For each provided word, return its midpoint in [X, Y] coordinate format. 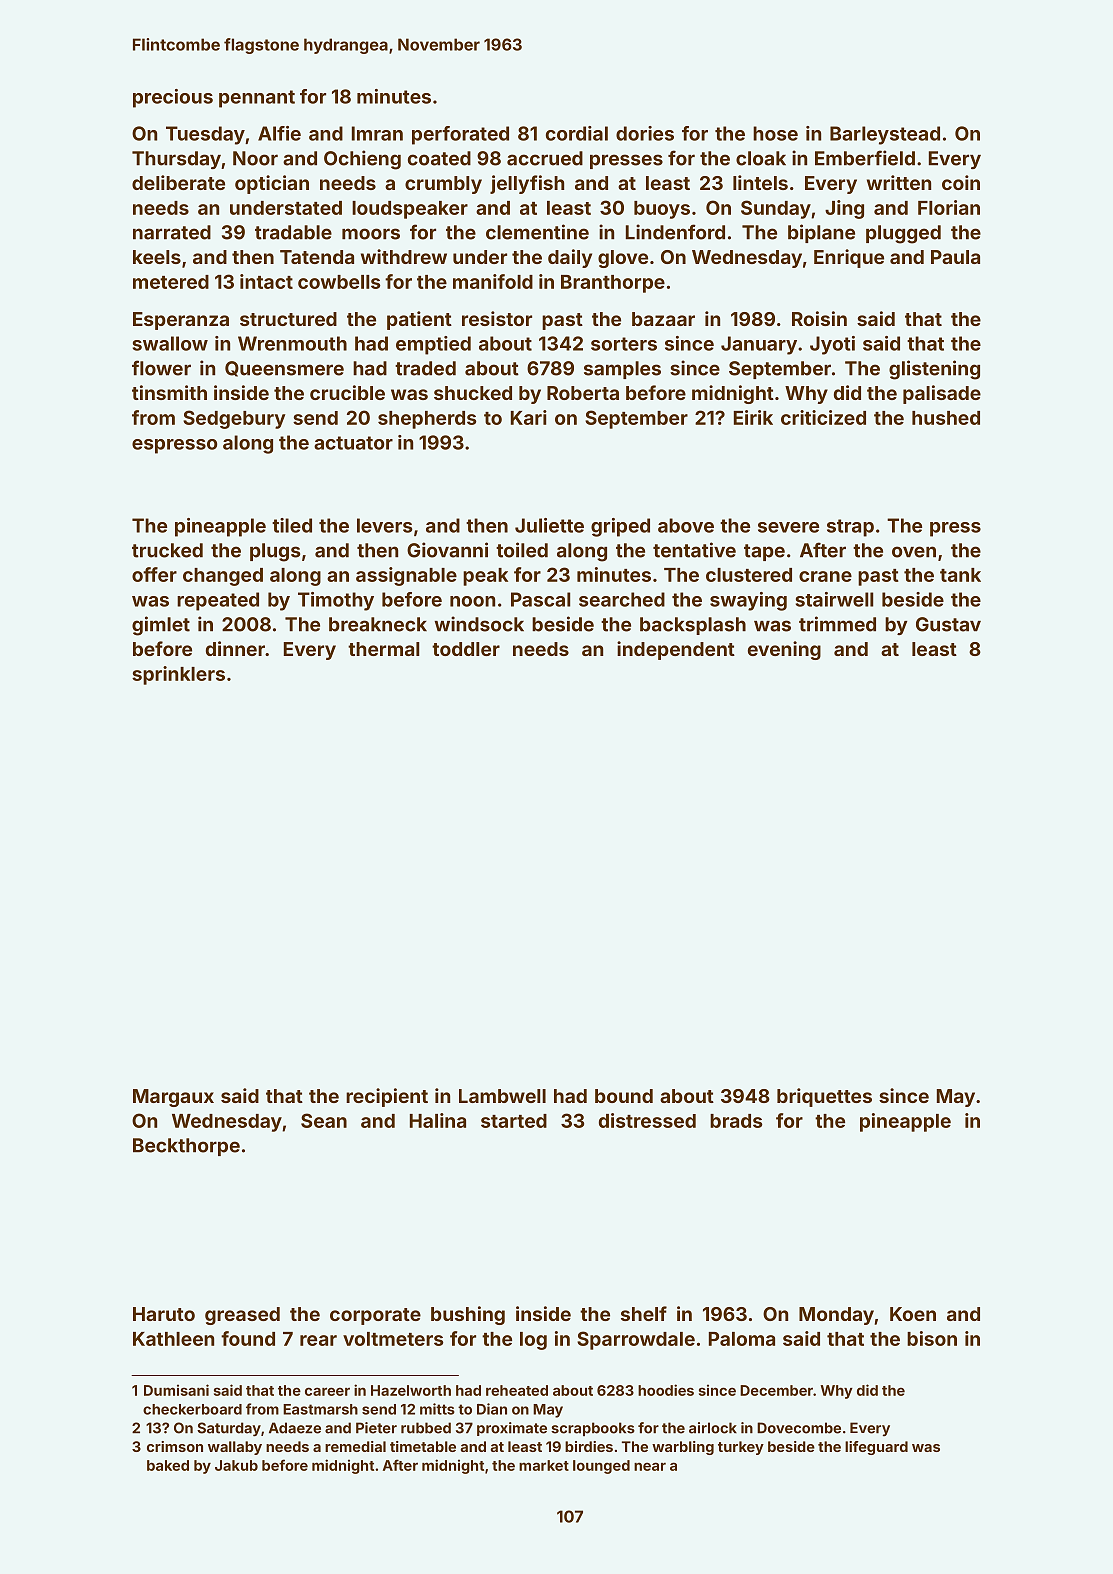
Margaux [173, 1098]
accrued [545, 158]
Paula [955, 257]
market [544, 1465]
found [248, 1338]
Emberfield [865, 158]
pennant [257, 99]
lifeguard [876, 1448]
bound [624, 1096]
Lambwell [502, 1096]
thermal [384, 649]
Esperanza [181, 321]
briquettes [824, 1097]
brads [736, 1121]
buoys [662, 210]
